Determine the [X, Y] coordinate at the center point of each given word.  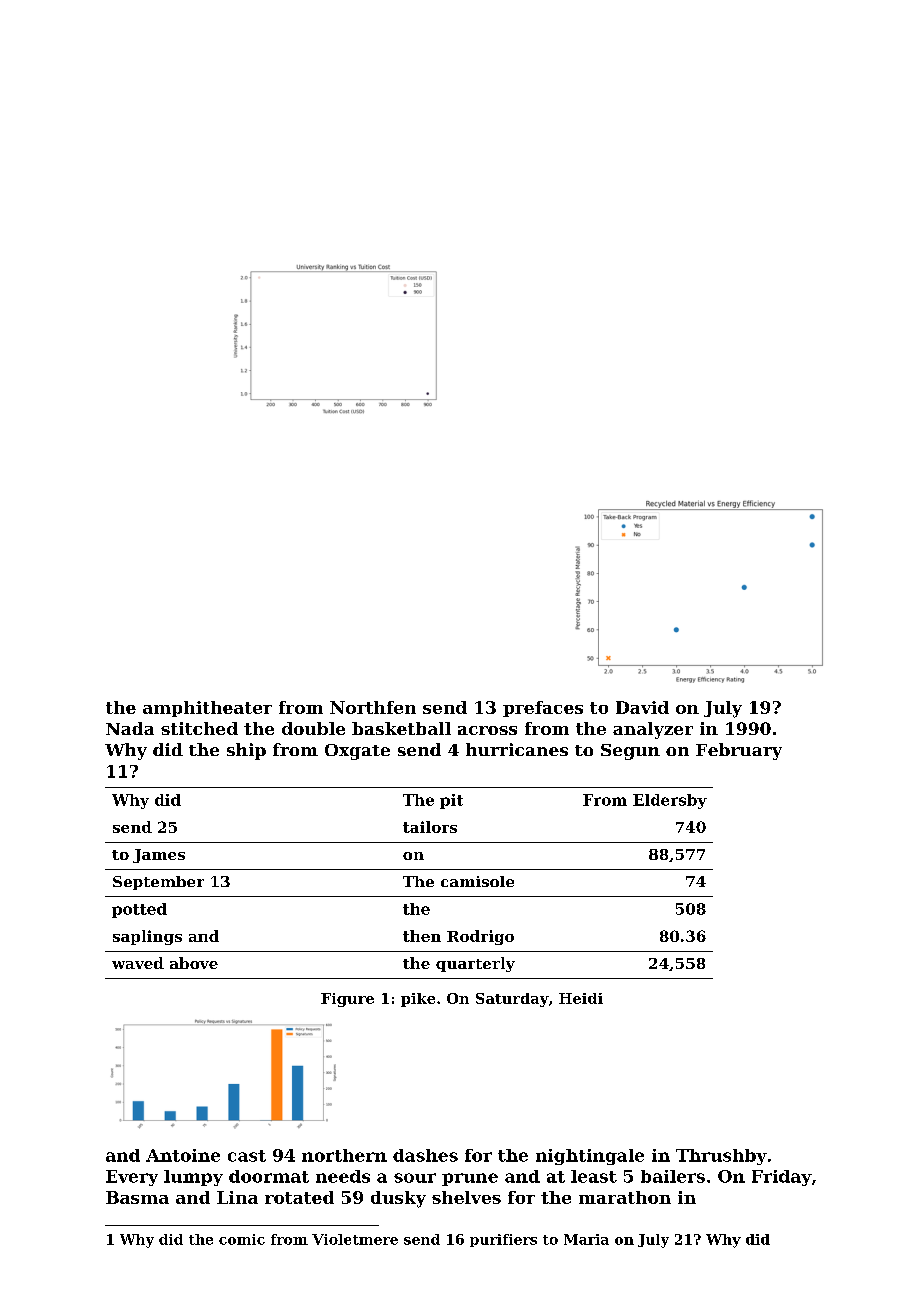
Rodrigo [480, 937]
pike [418, 1000]
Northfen [373, 707]
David [642, 707]
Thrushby [721, 1157]
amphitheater [207, 709]
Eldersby [670, 801]
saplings [147, 937]
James [159, 856]
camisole [477, 881]
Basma [137, 1197]
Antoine [183, 1155]
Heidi [581, 998]
